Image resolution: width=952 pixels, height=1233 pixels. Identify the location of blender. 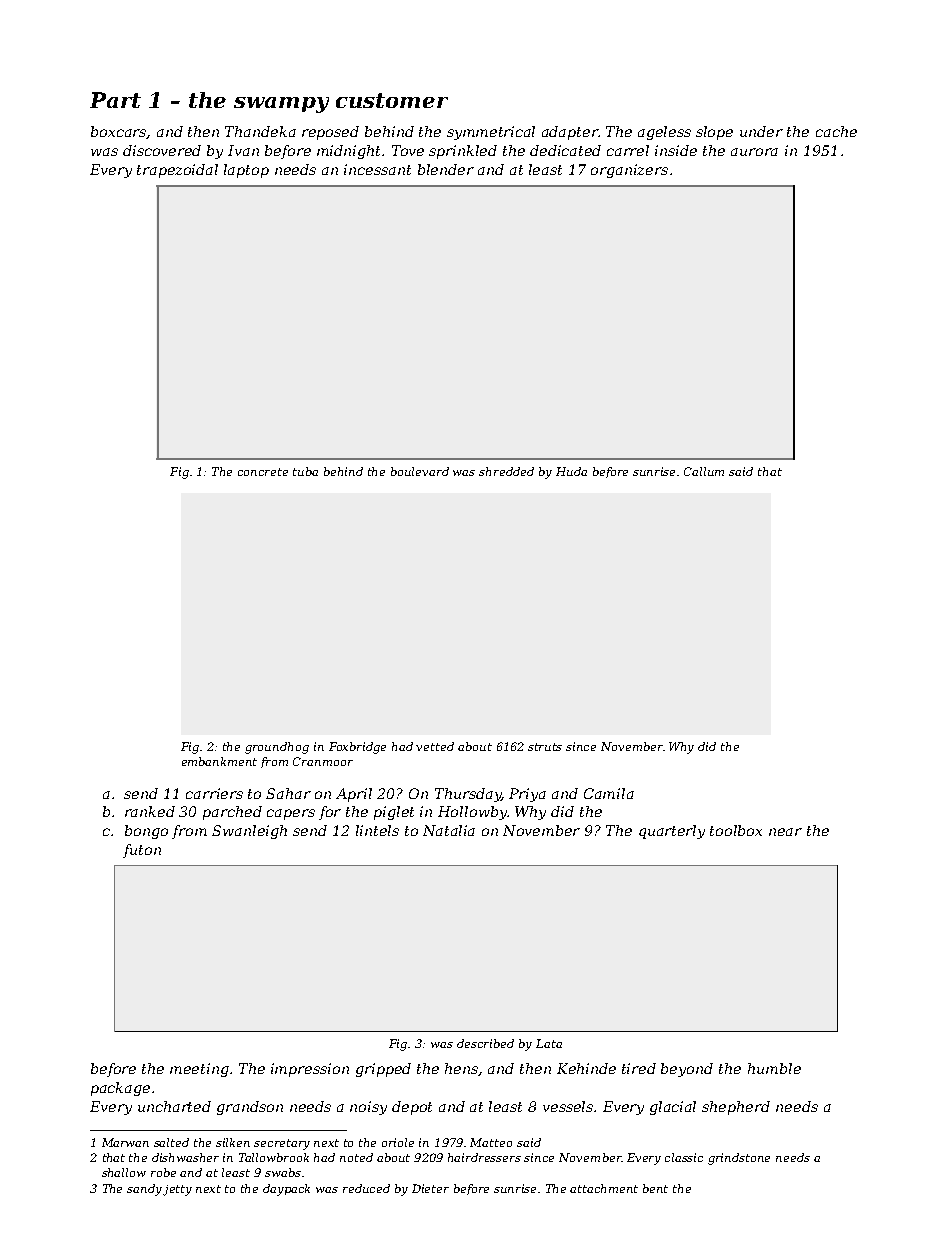
(446, 169).
